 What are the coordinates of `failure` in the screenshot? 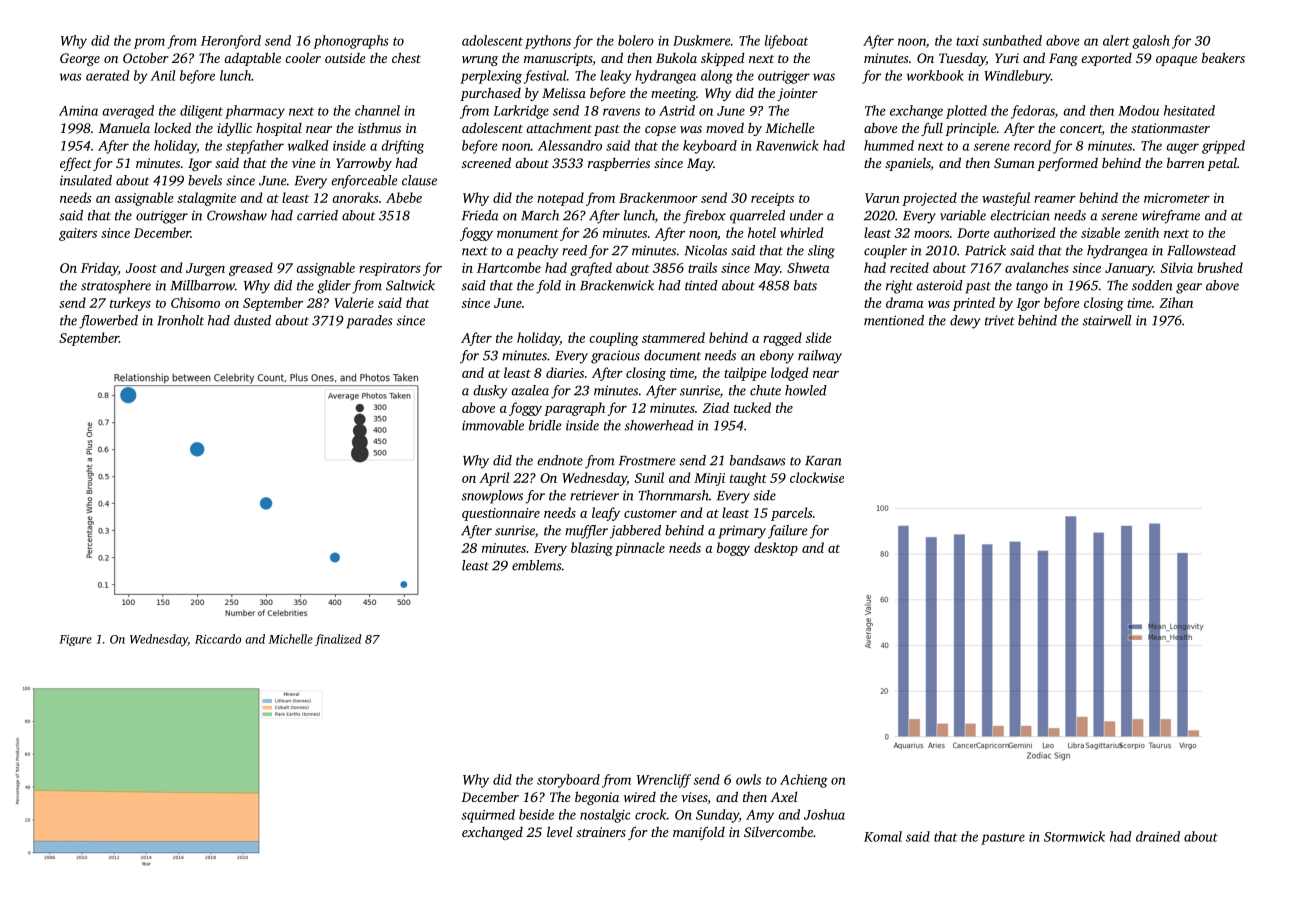 It's located at (787, 532).
